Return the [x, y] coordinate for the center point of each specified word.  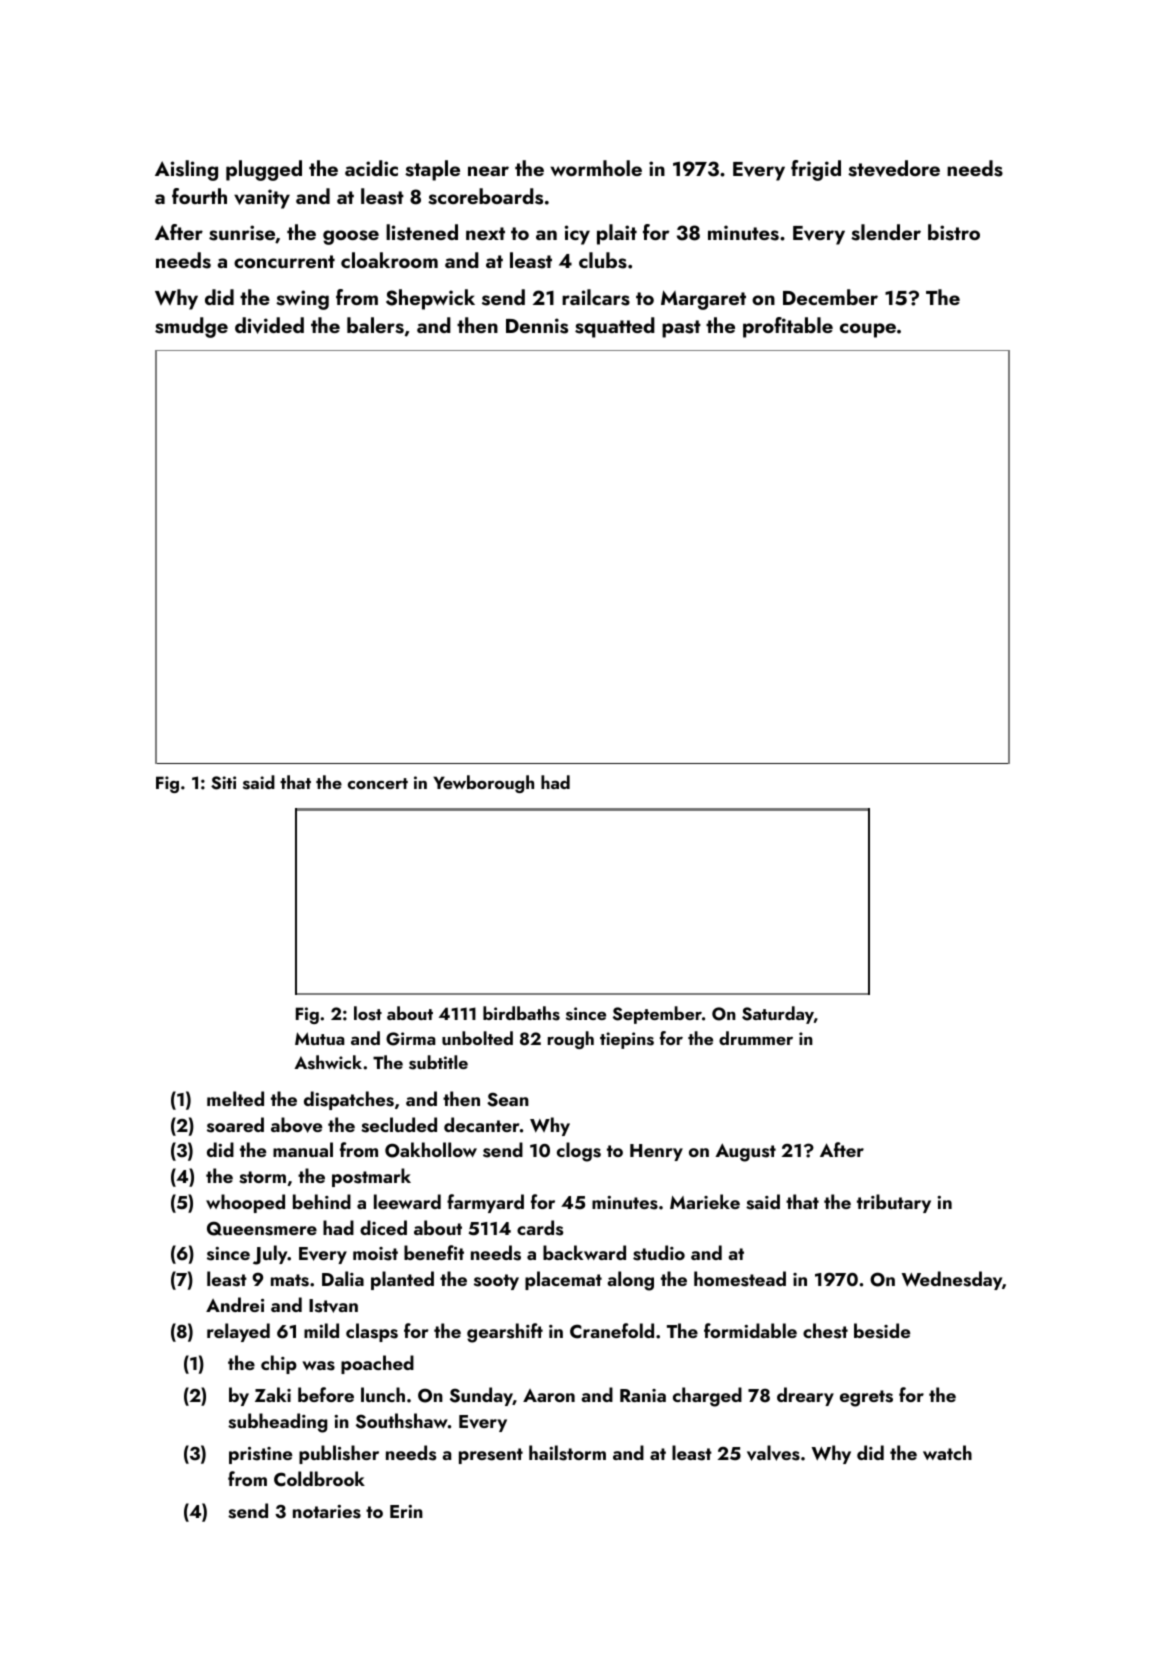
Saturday [778, 1015]
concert [378, 783]
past [681, 329]
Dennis [537, 326]
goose [351, 237]
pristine [260, 1455]
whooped [245, 1203]
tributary [894, 1203]
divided [269, 325]
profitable [788, 327]
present [491, 1456]
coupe [868, 330]
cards [540, 1228]
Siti [223, 783]
